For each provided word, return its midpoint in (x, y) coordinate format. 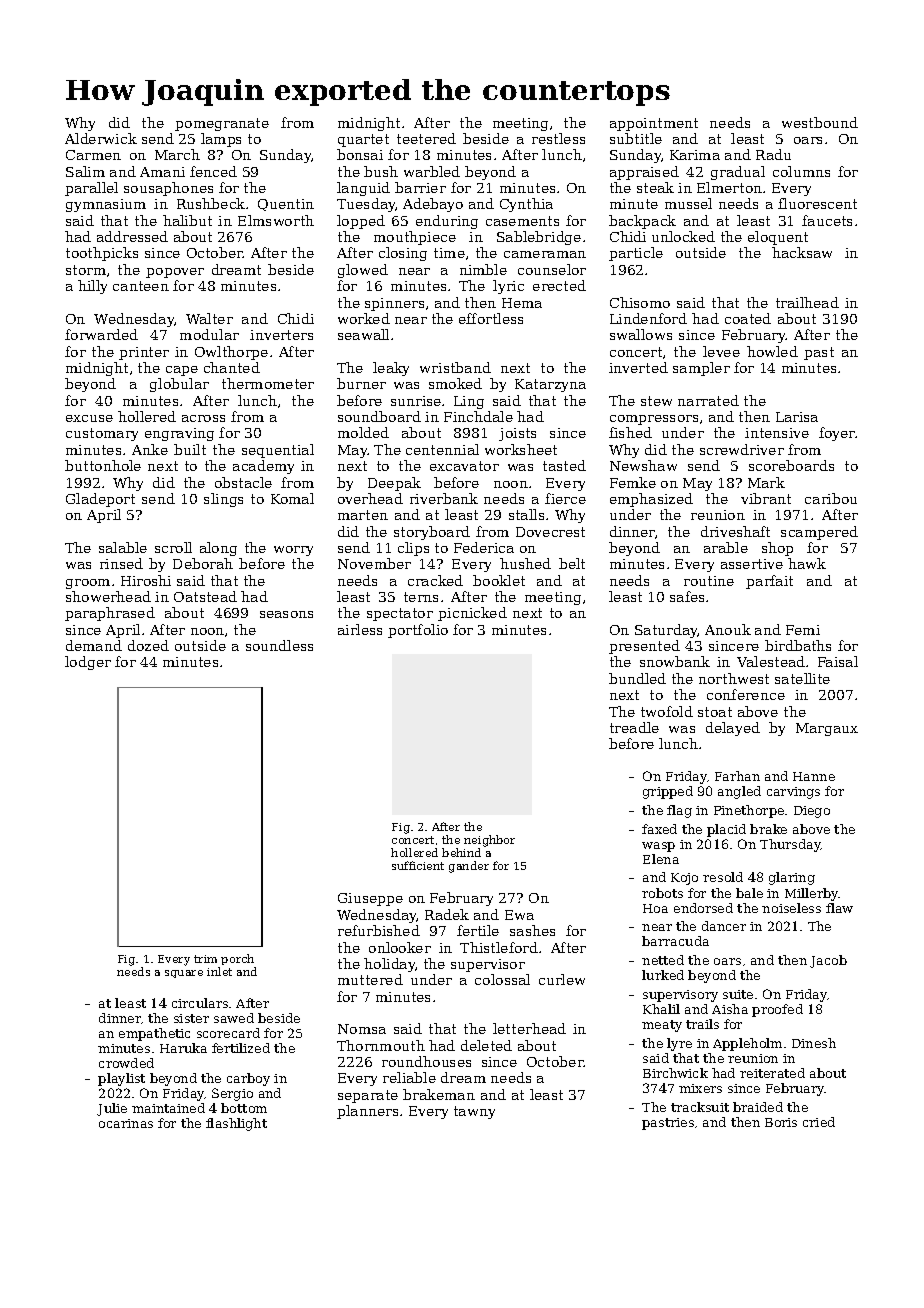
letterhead (529, 1028)
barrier (420, 187)
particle (636, 254)
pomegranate (222, 124)
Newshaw (643, 465)
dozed (148, 645)
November (374, 563)
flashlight (236, 1124)
